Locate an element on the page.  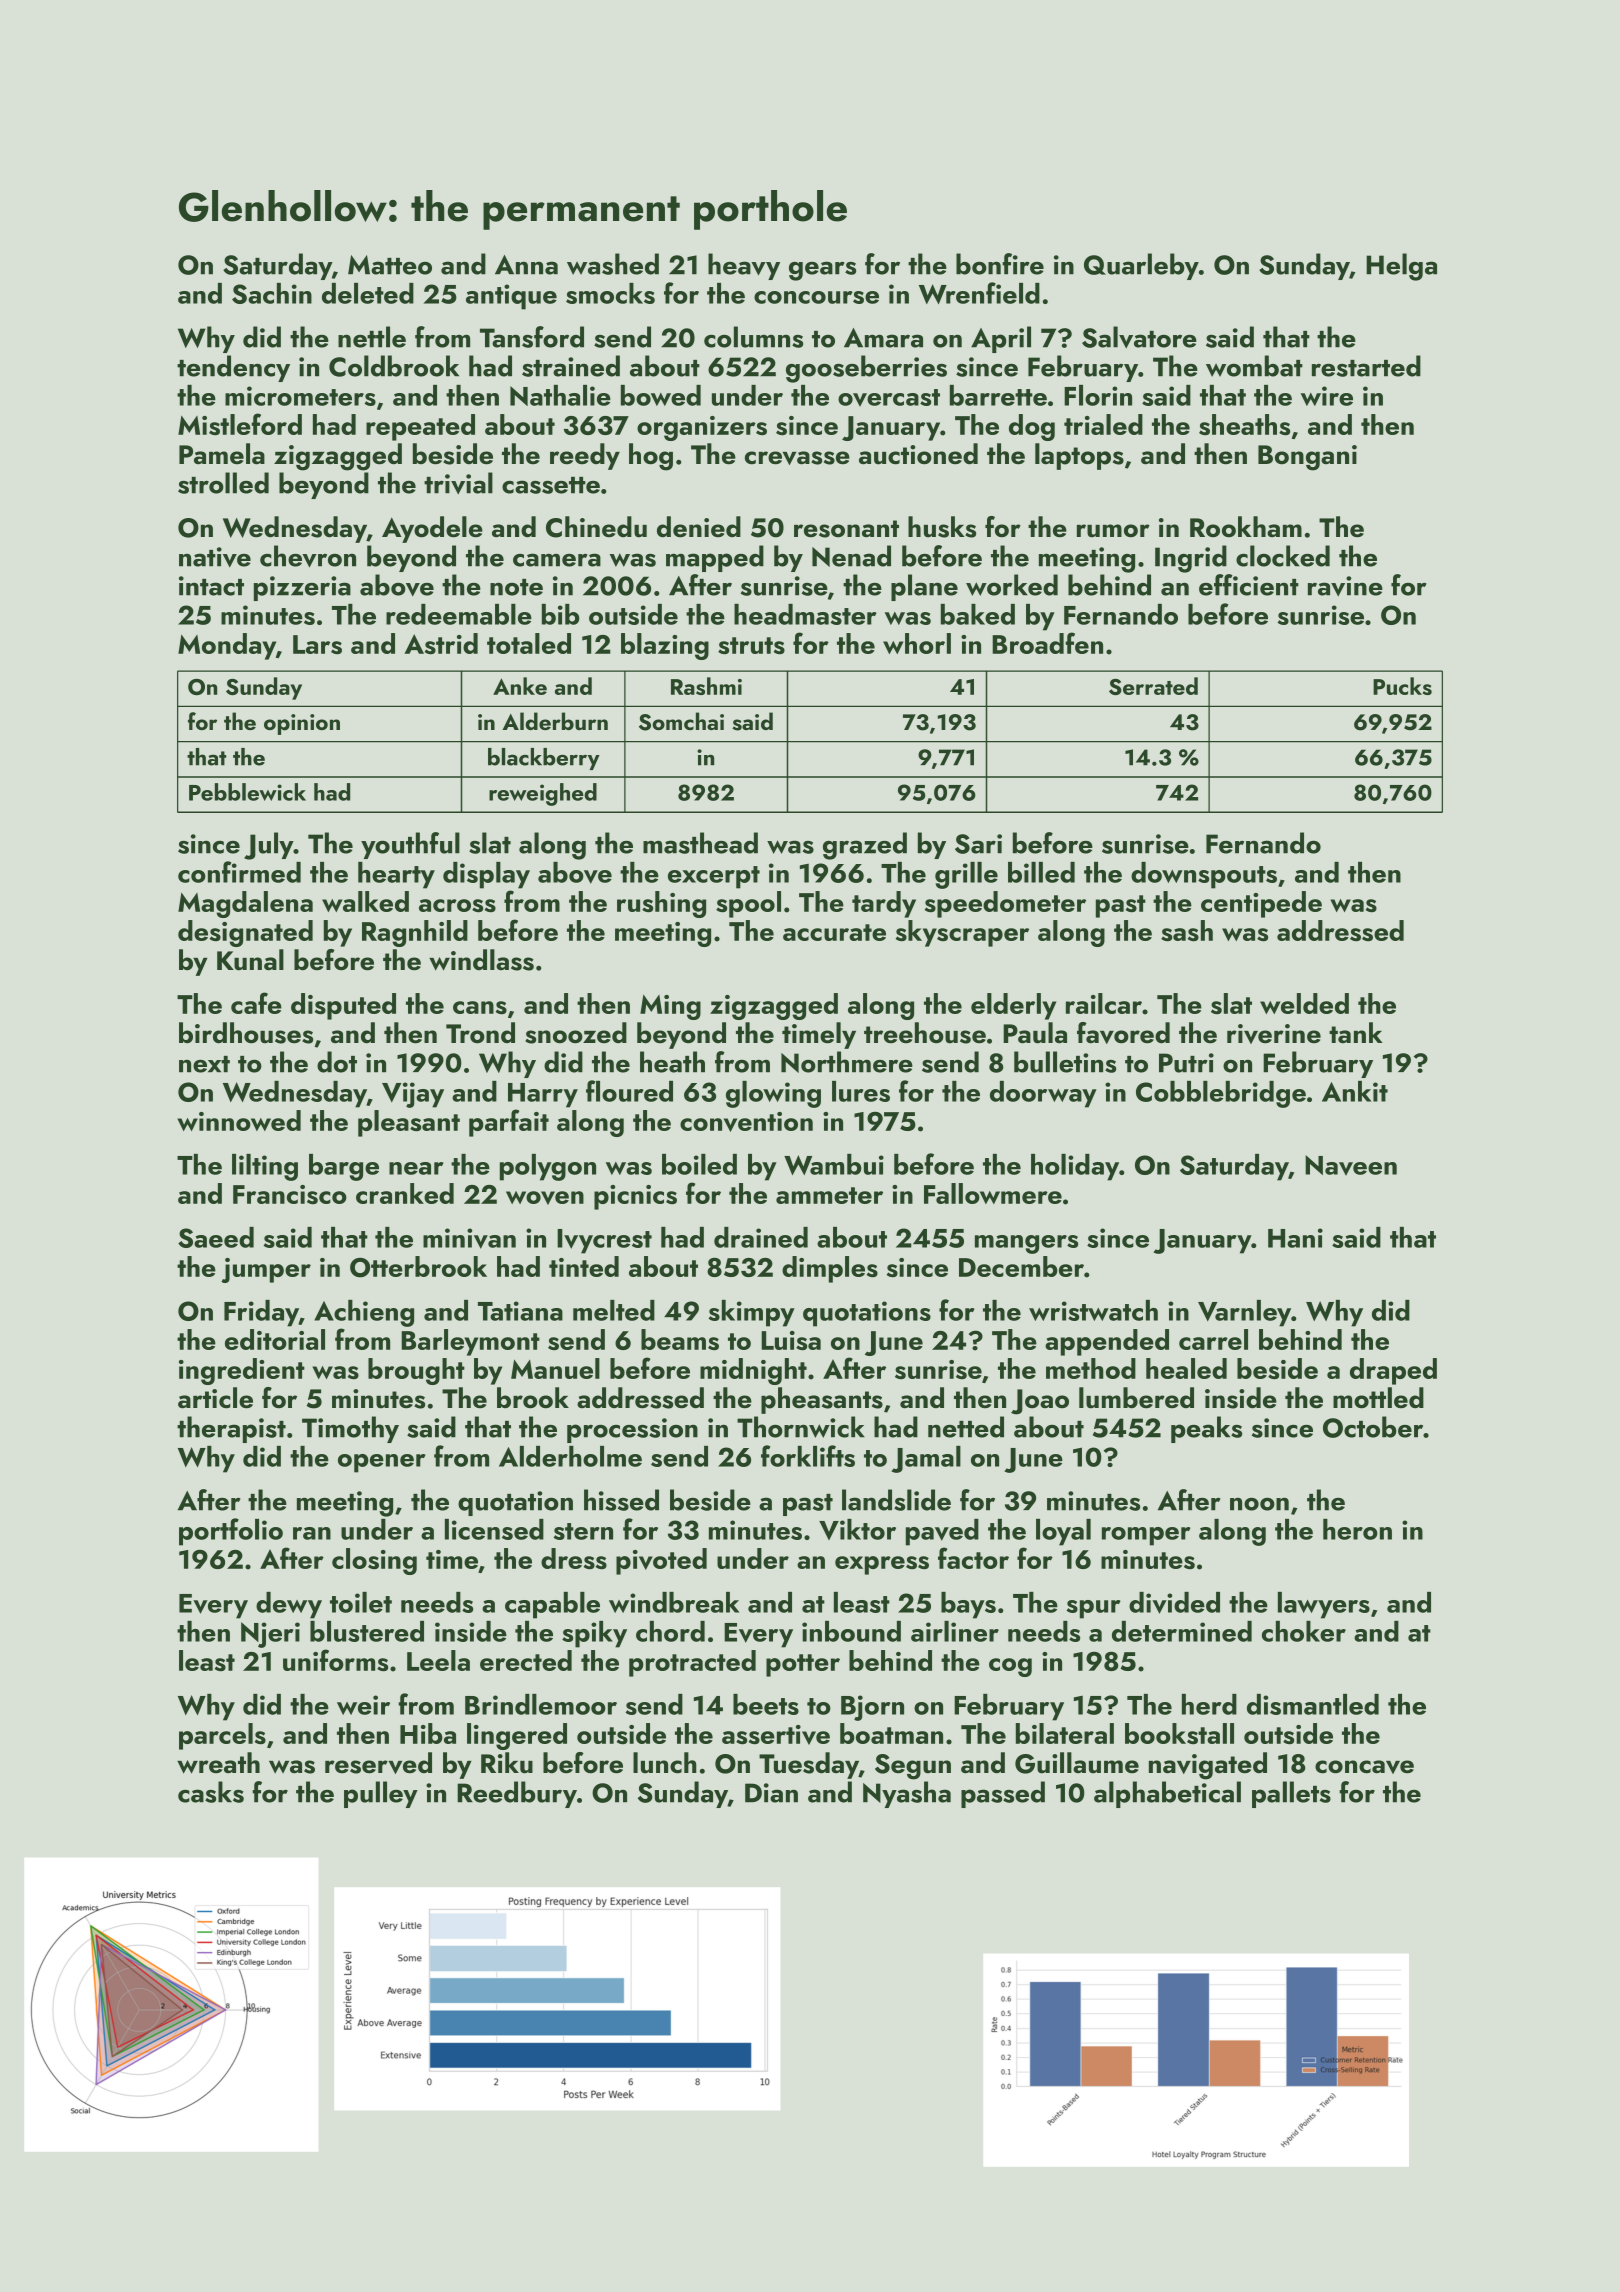
washed is located at coordinates (613, 264).
